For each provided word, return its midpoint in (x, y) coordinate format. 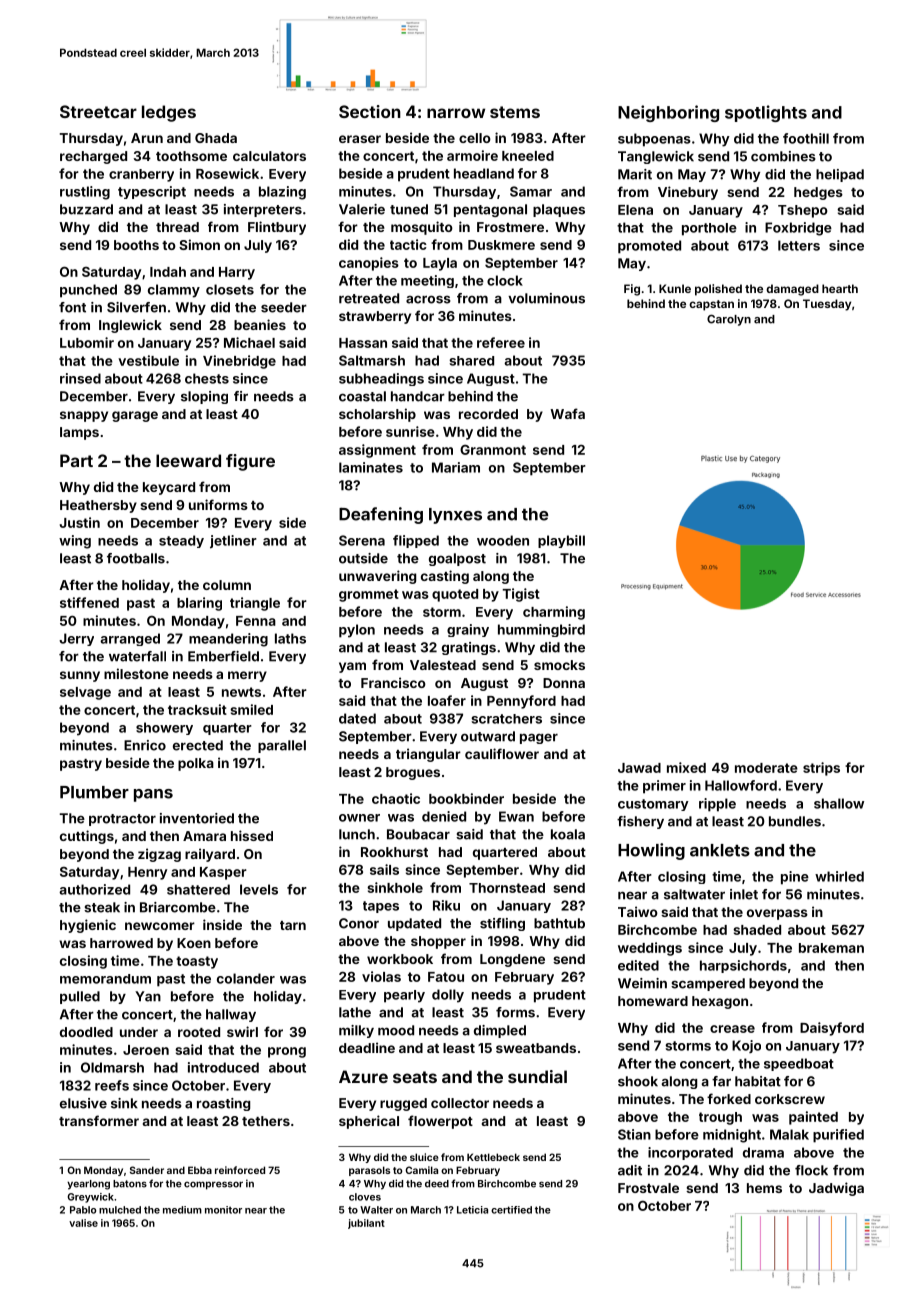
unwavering (377, 577)
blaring (199, 604)
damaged (792, 290)
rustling (85, 193)
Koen (194, 943)
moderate (766, 768)
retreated (369, 298)
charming (554, 613)
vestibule (148, 360)
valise (83, 1223)
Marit (635, 174)
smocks (559, 665)
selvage (85, 693)
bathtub (559, 923)
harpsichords (743, 966)
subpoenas (654, 140)
